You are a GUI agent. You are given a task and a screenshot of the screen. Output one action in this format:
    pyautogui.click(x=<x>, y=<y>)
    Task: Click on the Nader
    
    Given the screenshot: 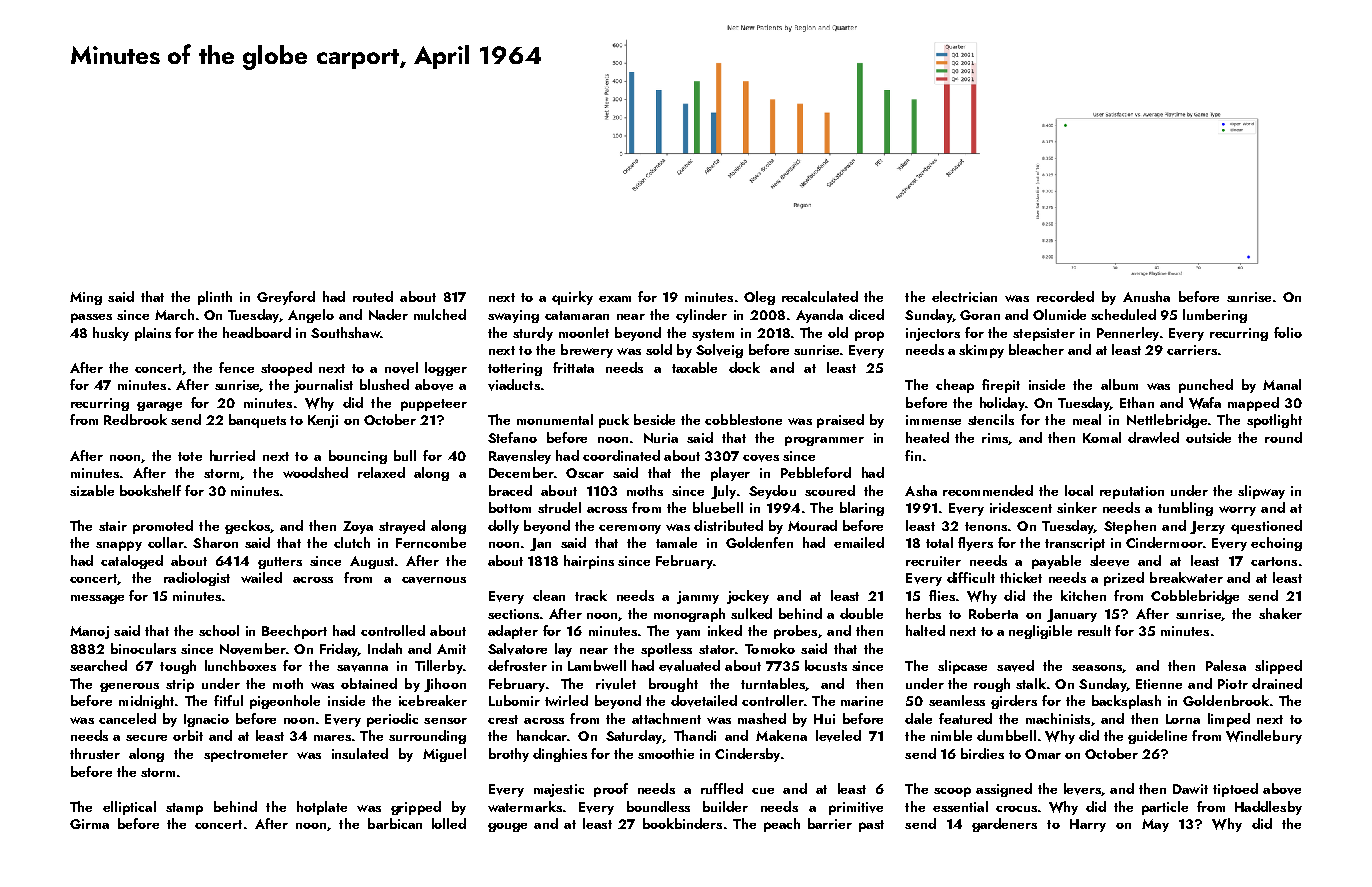 What is the action you would take?
    pyautogui.click(x=388, y=314)
